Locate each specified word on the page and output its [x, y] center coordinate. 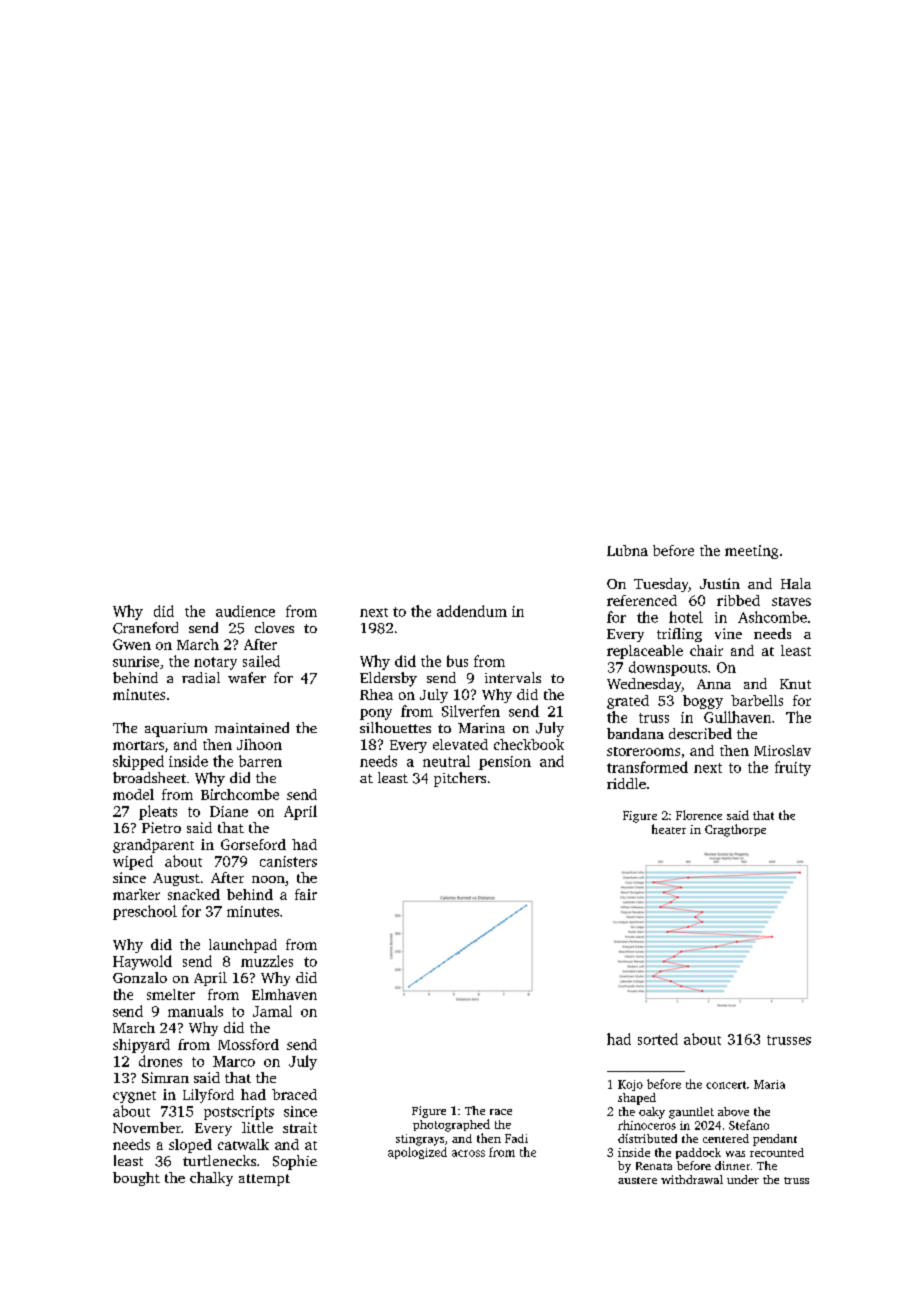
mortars [138, 745]
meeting [751, 552]
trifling [679, 635]
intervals [513, 677]
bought [136, 1179]
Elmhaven [284, 994]
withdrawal [692, 1179]
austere [637, 1180]
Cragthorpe [735, 830]
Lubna [627, 550]
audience [245, 611]
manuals [195, 1011]
